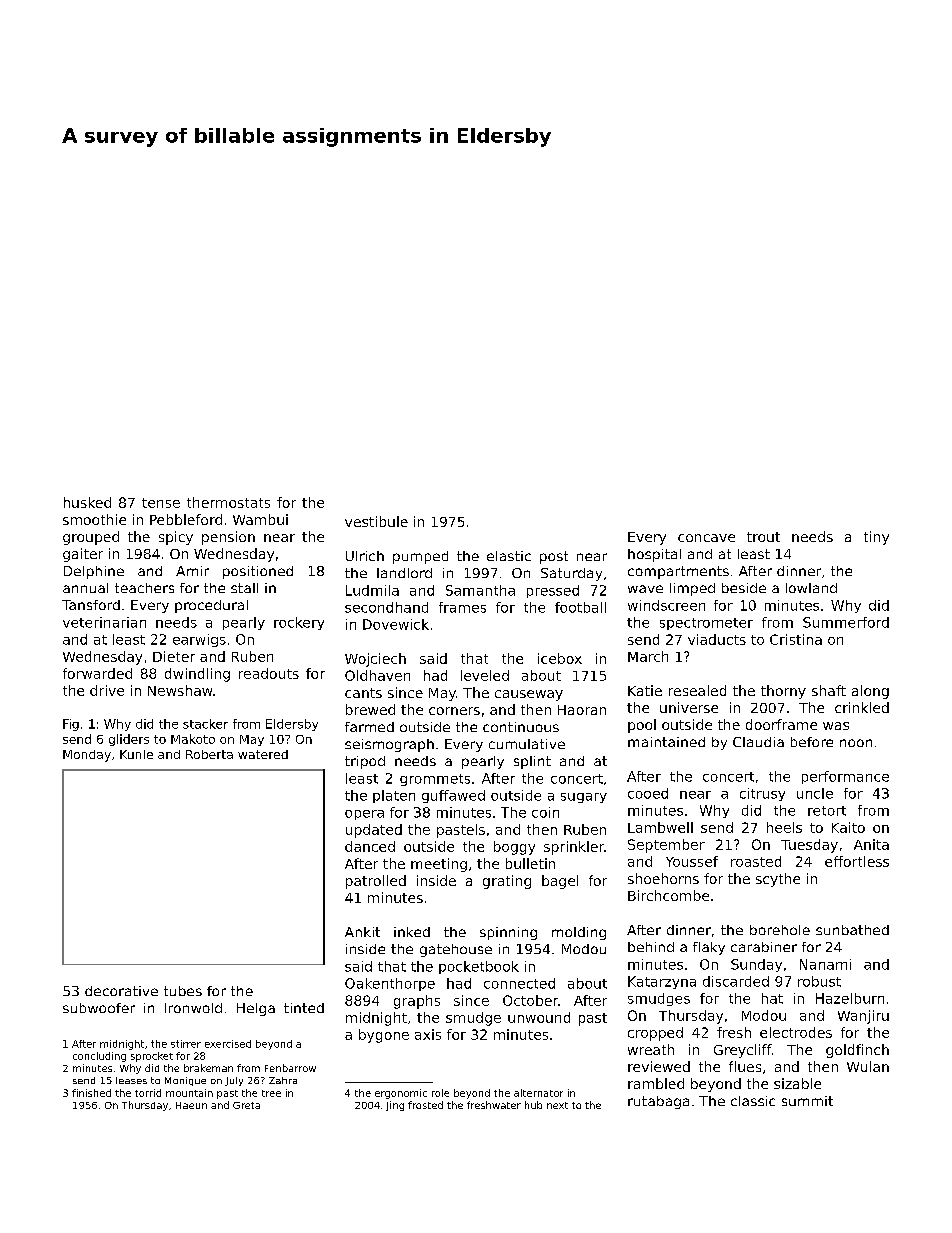  What do you see at coordinates (99, 1008) in the image?
I see `subwoofer` at bounding box center [99, 1008].
